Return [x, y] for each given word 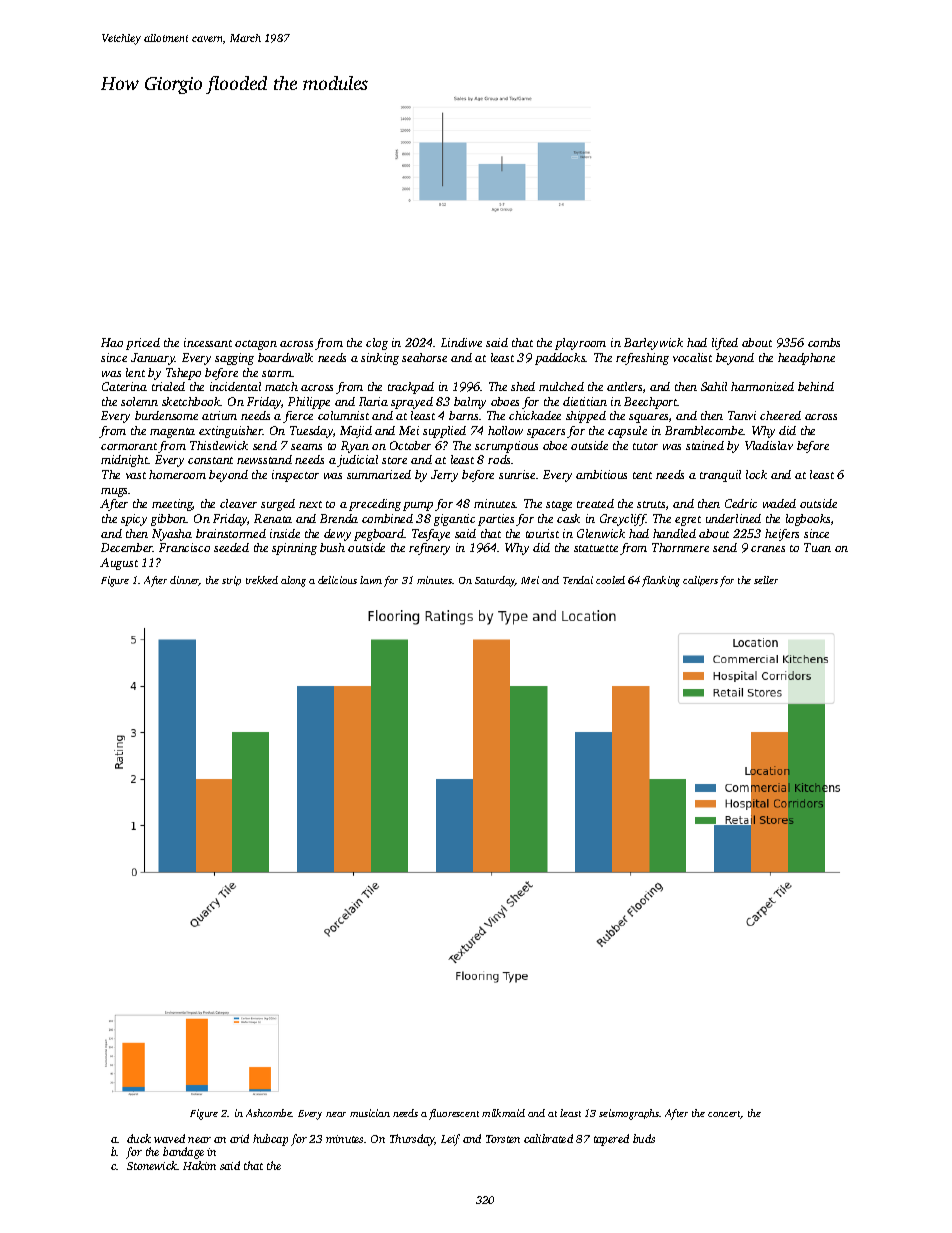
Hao [112, 342]
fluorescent [454, 1114]
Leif [450, 1140]
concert [724, 1115]
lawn [371, 580]
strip [231, 581]
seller [766, 580]
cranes [768, 549]
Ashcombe [269, 1113]
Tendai [578, 580]
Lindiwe [461, 342]
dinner [184, 581]
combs [824, 342]
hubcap [270, 1140]
